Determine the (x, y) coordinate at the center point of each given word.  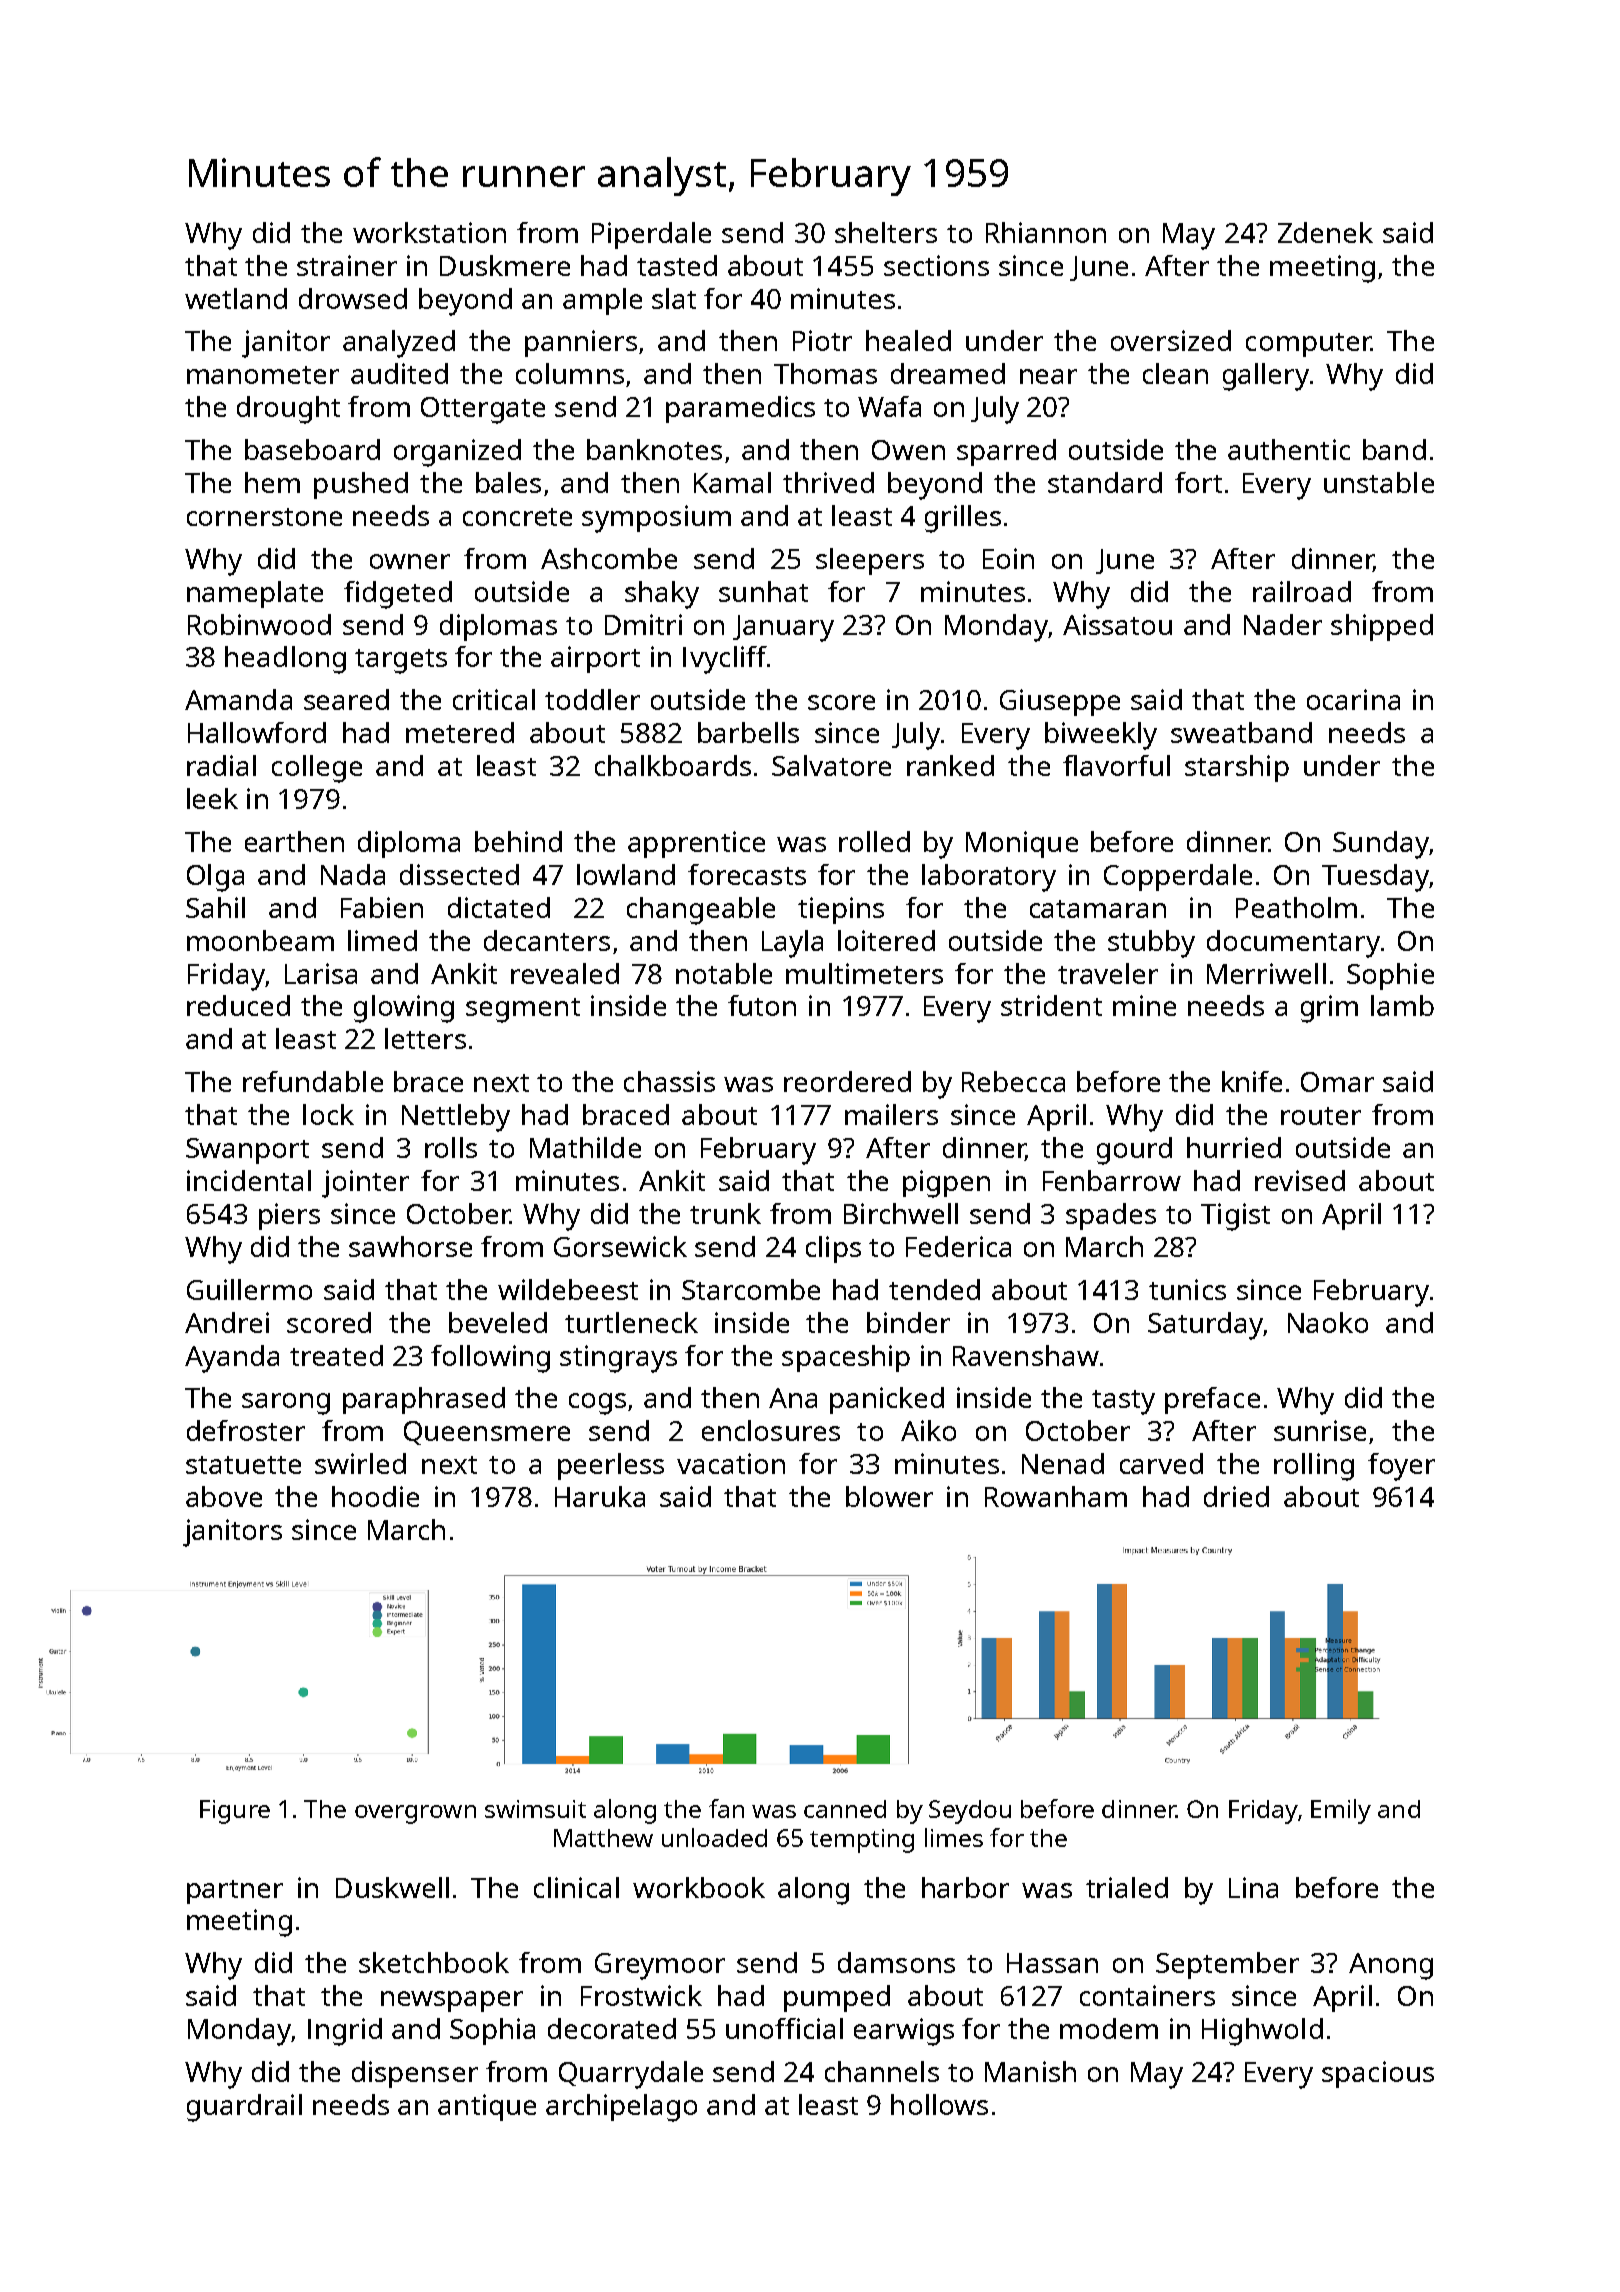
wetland (236, 298)
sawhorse (410, 1246)
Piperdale (651, 235)
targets (401, 661)
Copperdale (1178, 877)
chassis (669, 1081)
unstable (1379, 482)
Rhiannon (1046, 232)
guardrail (244, 2108)
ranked (950, 765)
